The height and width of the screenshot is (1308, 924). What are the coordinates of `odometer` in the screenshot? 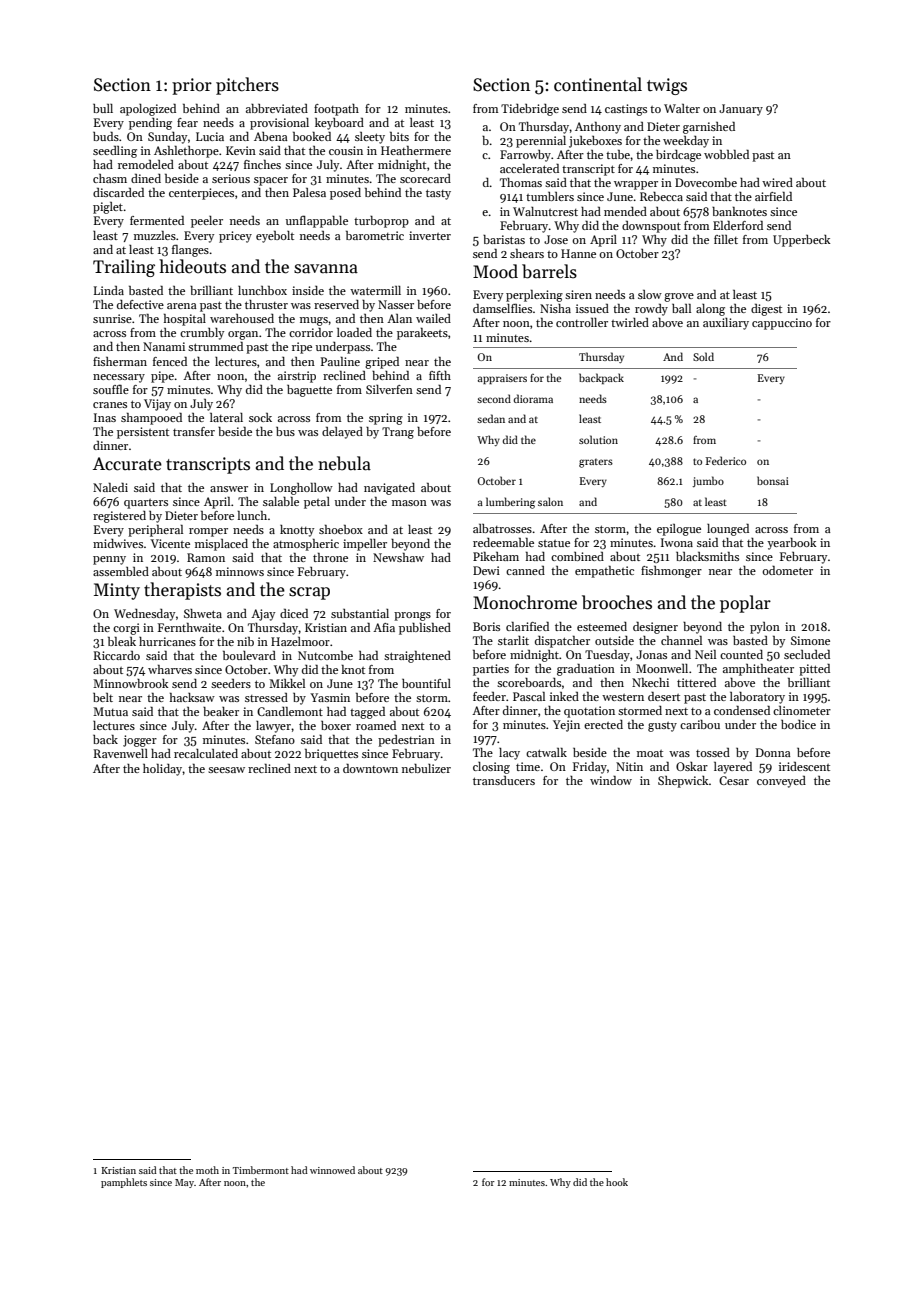 It's located at (787, 570).
